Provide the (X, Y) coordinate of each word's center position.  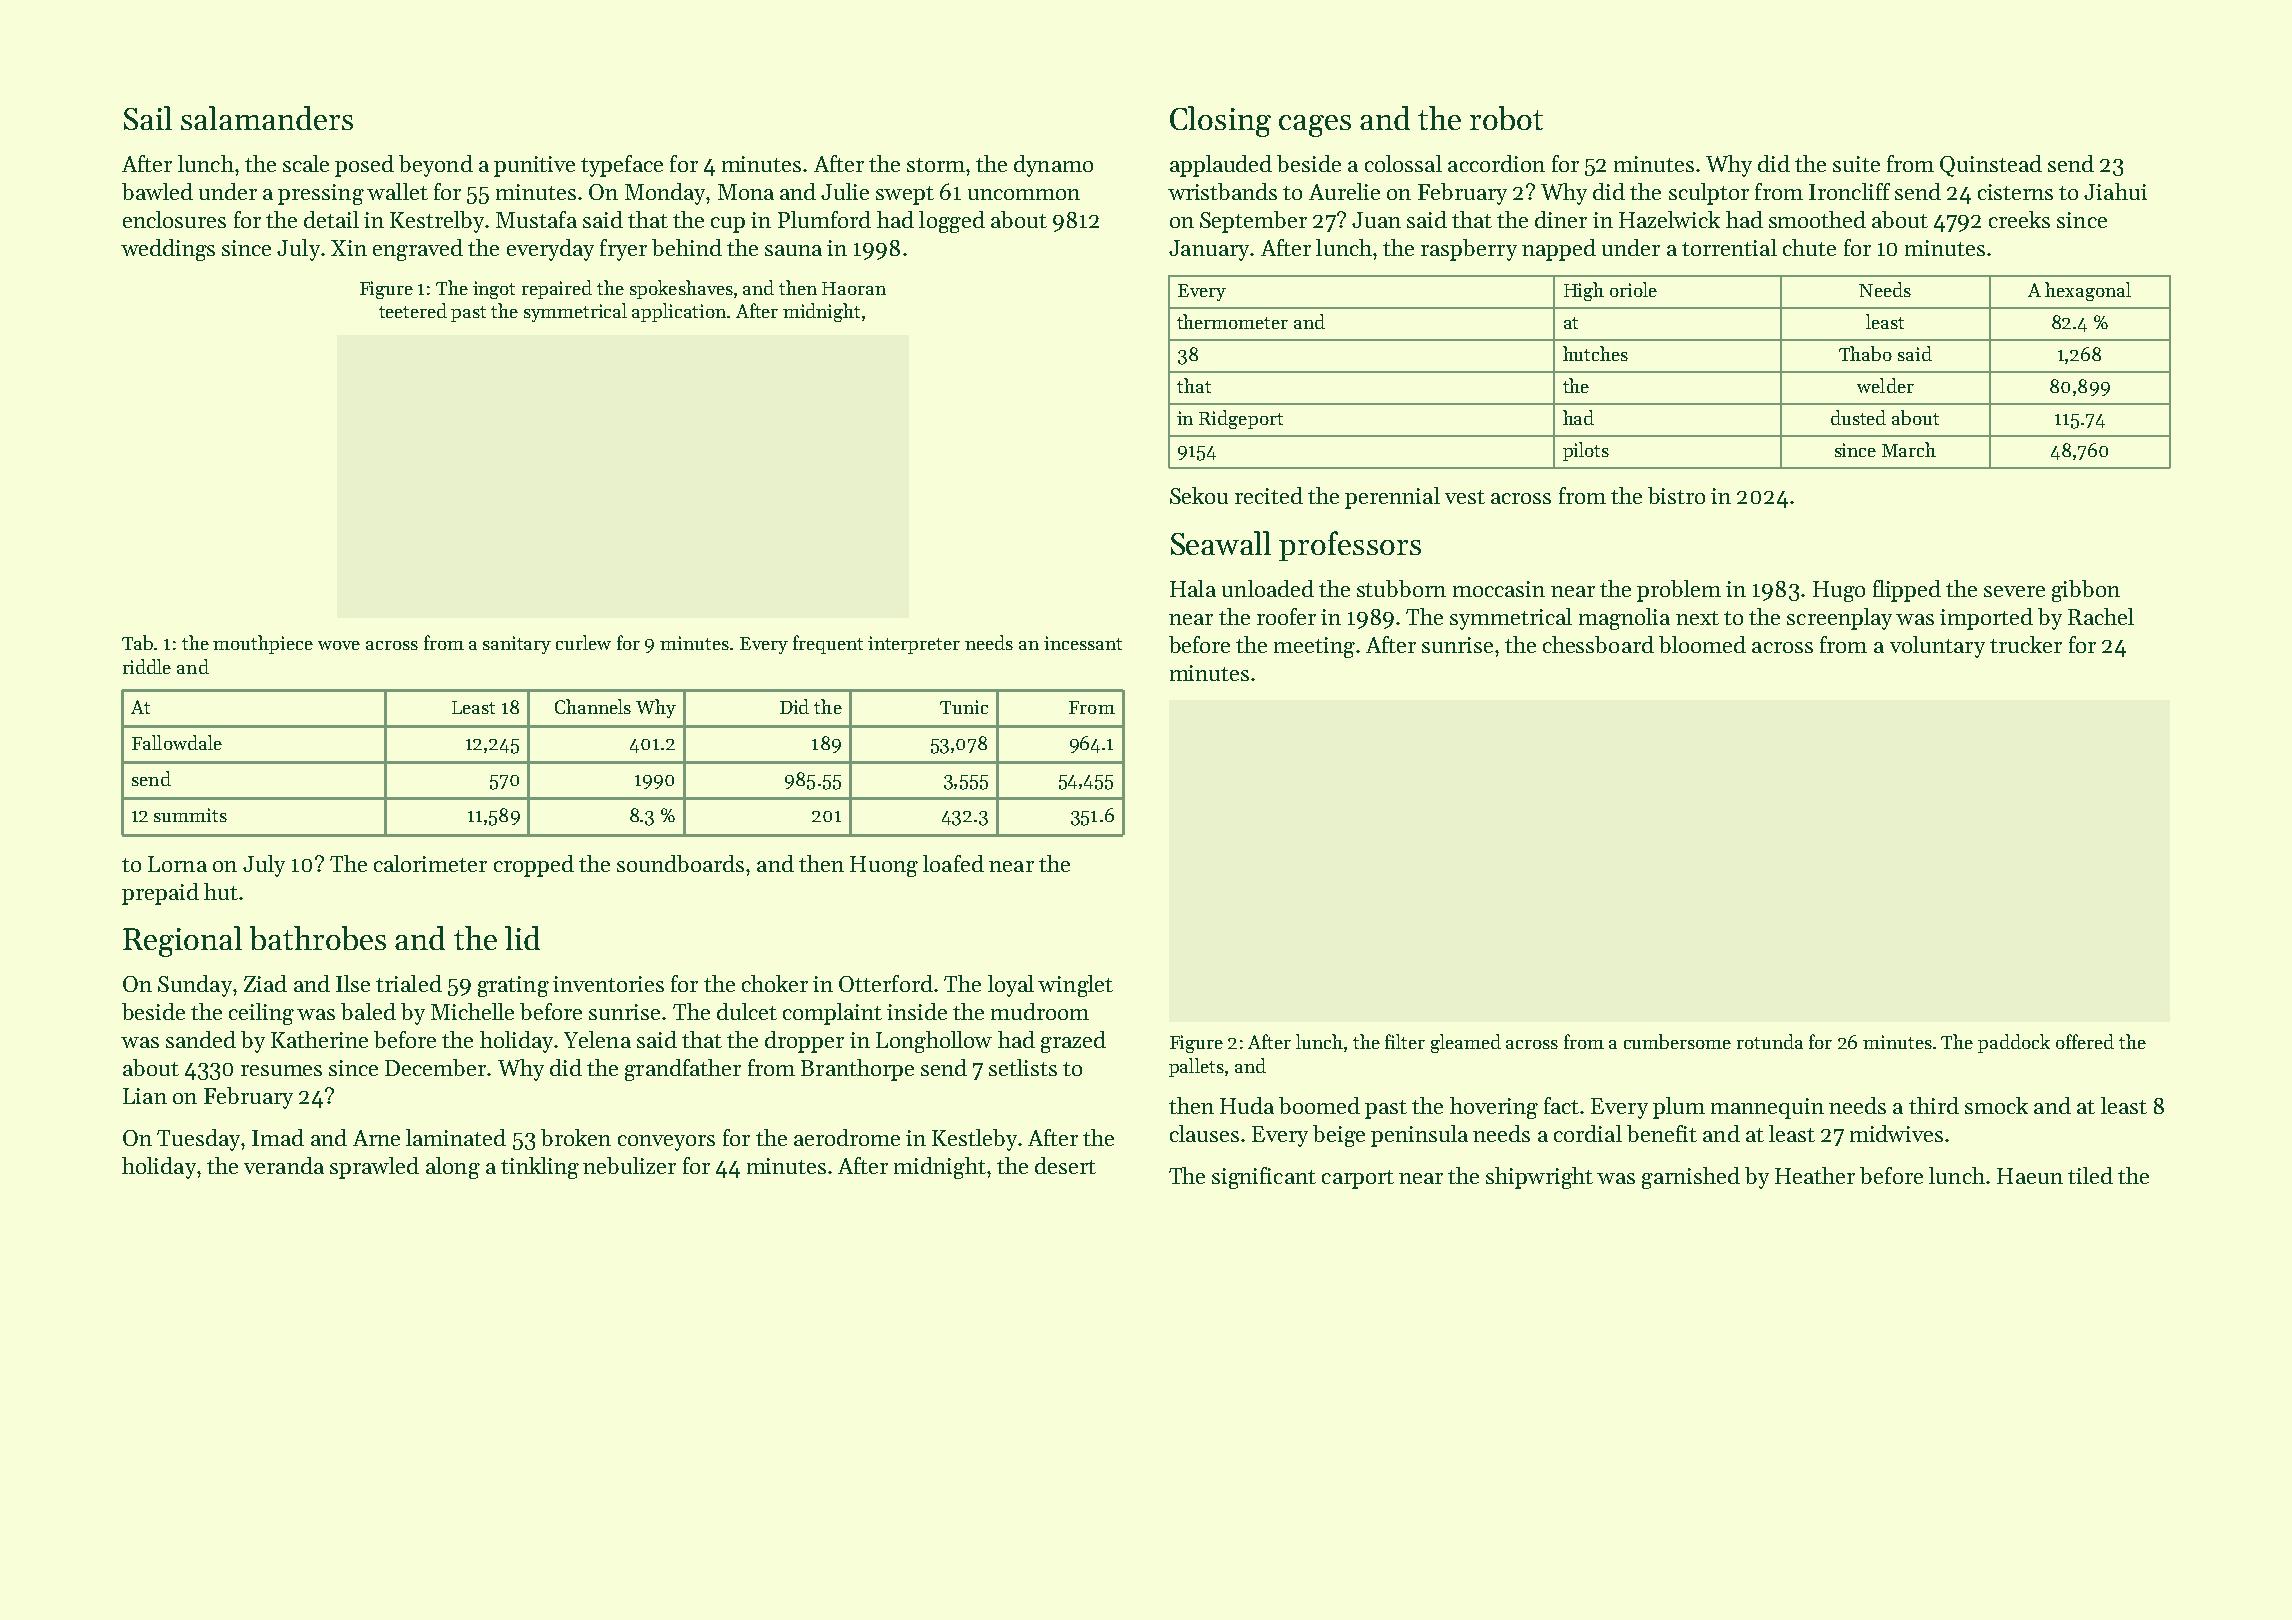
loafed (953, 863)
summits (190, 815)
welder (1885, 385)
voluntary (1937, 647)
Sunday (195, 986)
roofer (1286, 616)
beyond (436, 166)
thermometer (1232, 321)
